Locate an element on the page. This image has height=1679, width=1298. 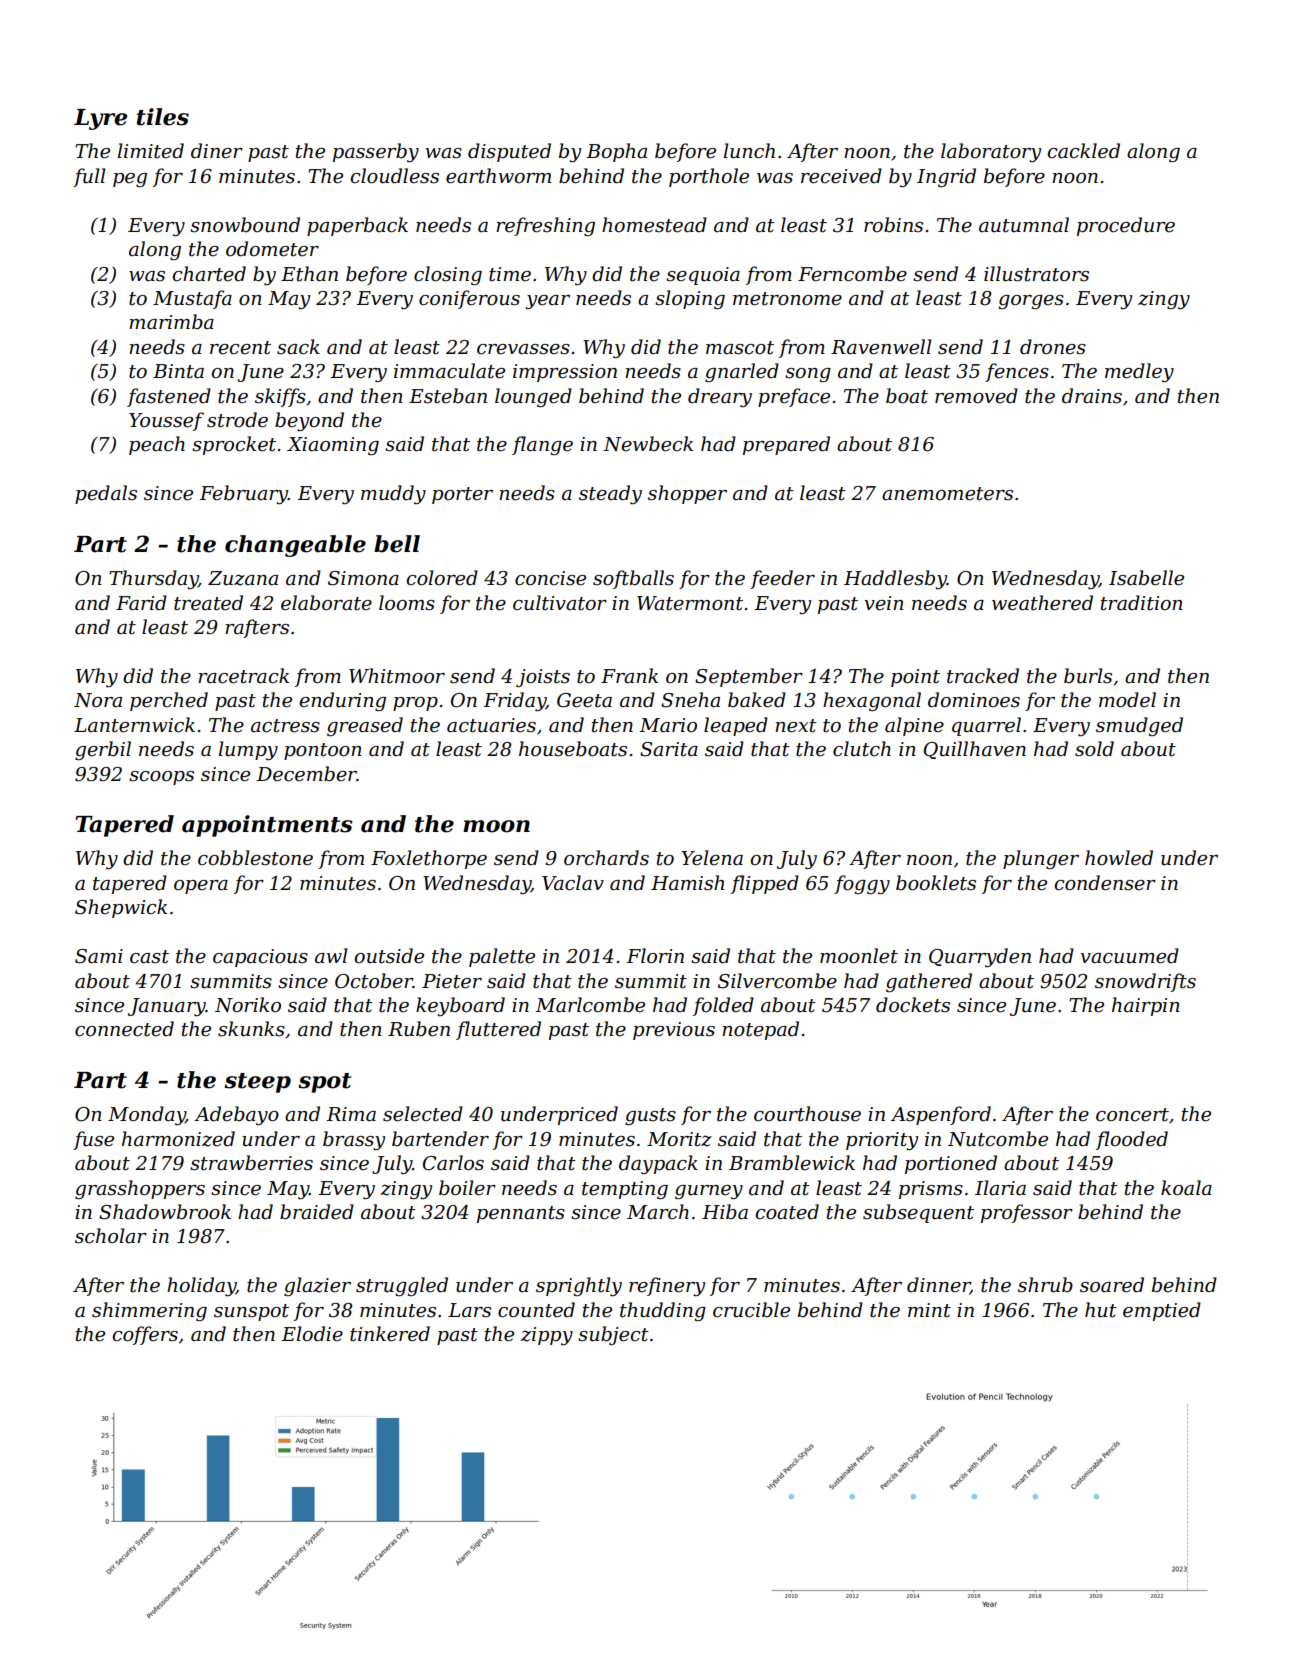
disputed is located at coordinates (509, 152).
